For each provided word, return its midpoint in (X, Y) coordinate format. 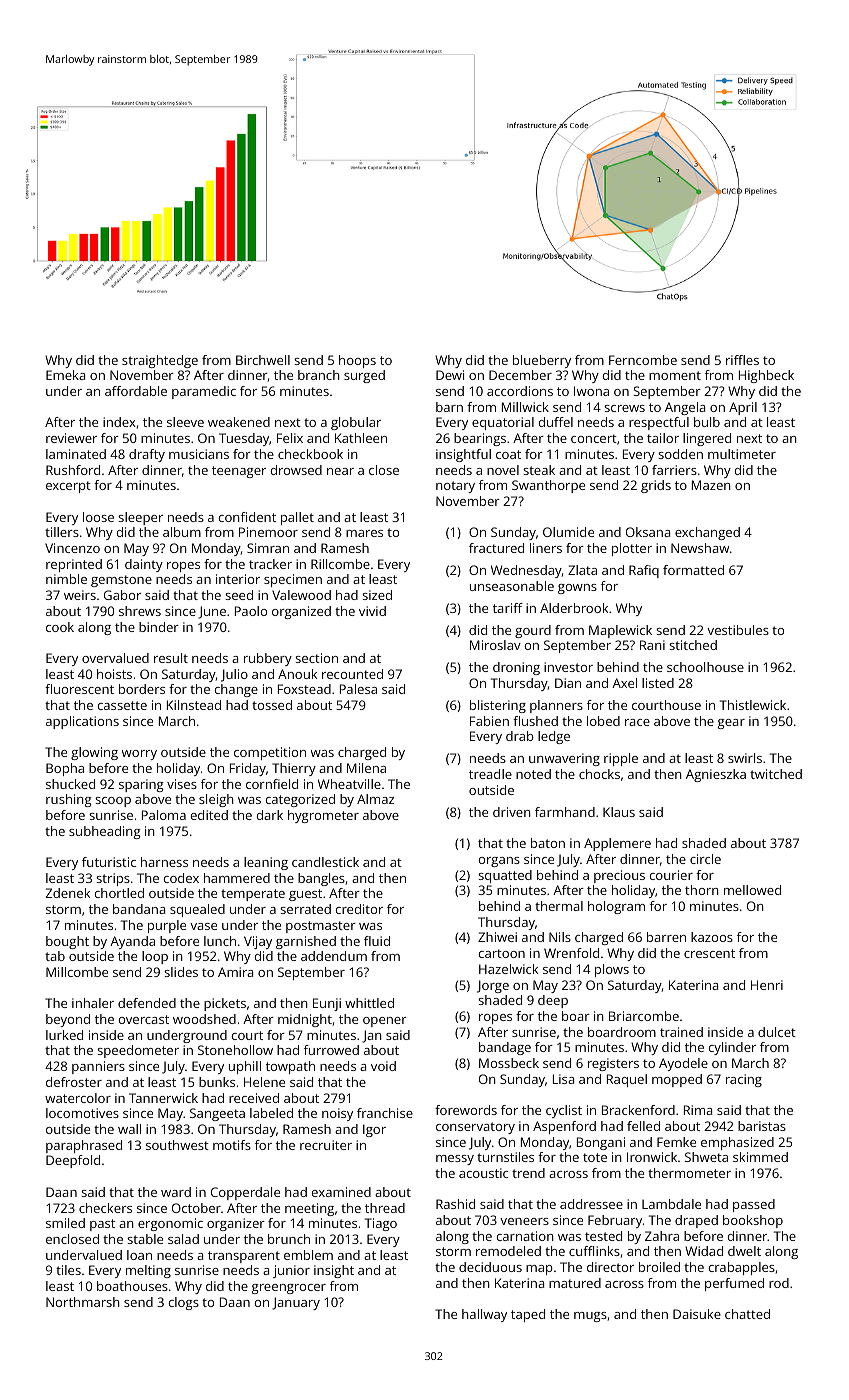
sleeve (185, 422)
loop (155, 957)
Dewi (450, 375)
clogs (184, 1303)
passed (754, 1205)
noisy (337, 1114)
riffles (742, 360)
